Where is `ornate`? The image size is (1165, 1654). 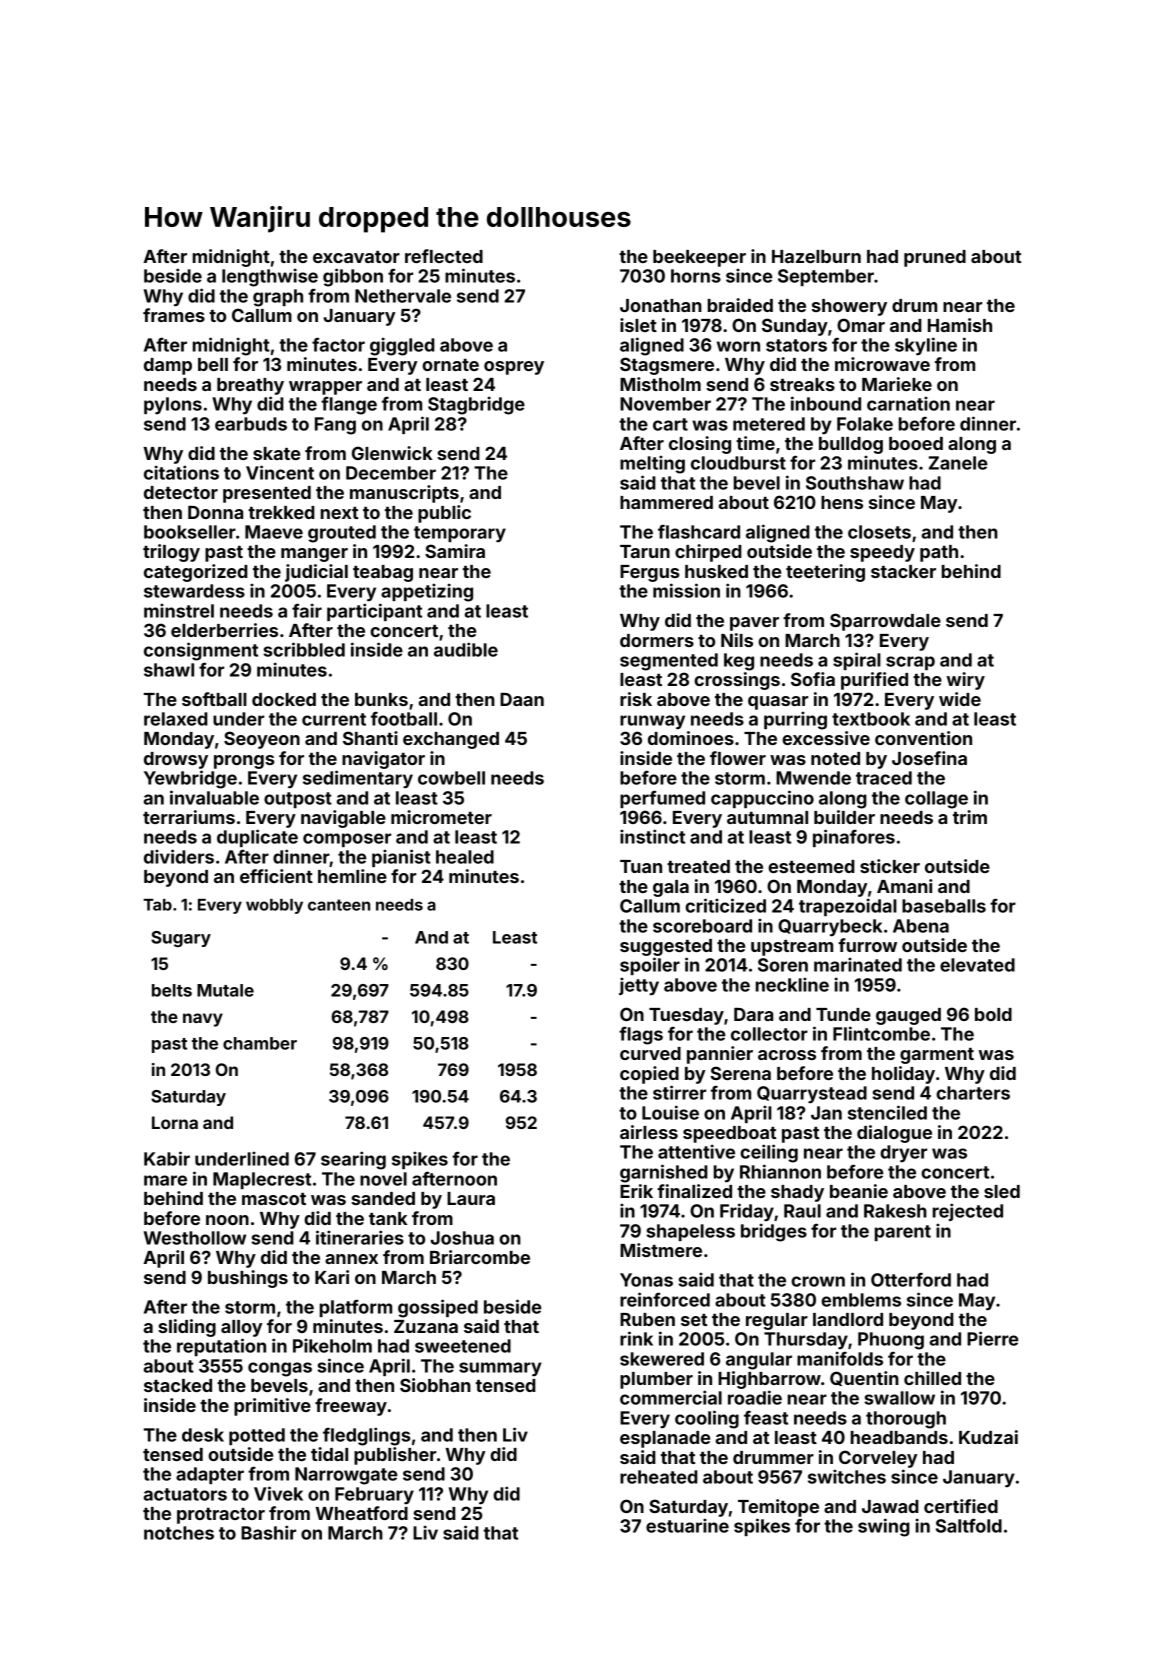
ornate is located at coordinates (450, 365).
